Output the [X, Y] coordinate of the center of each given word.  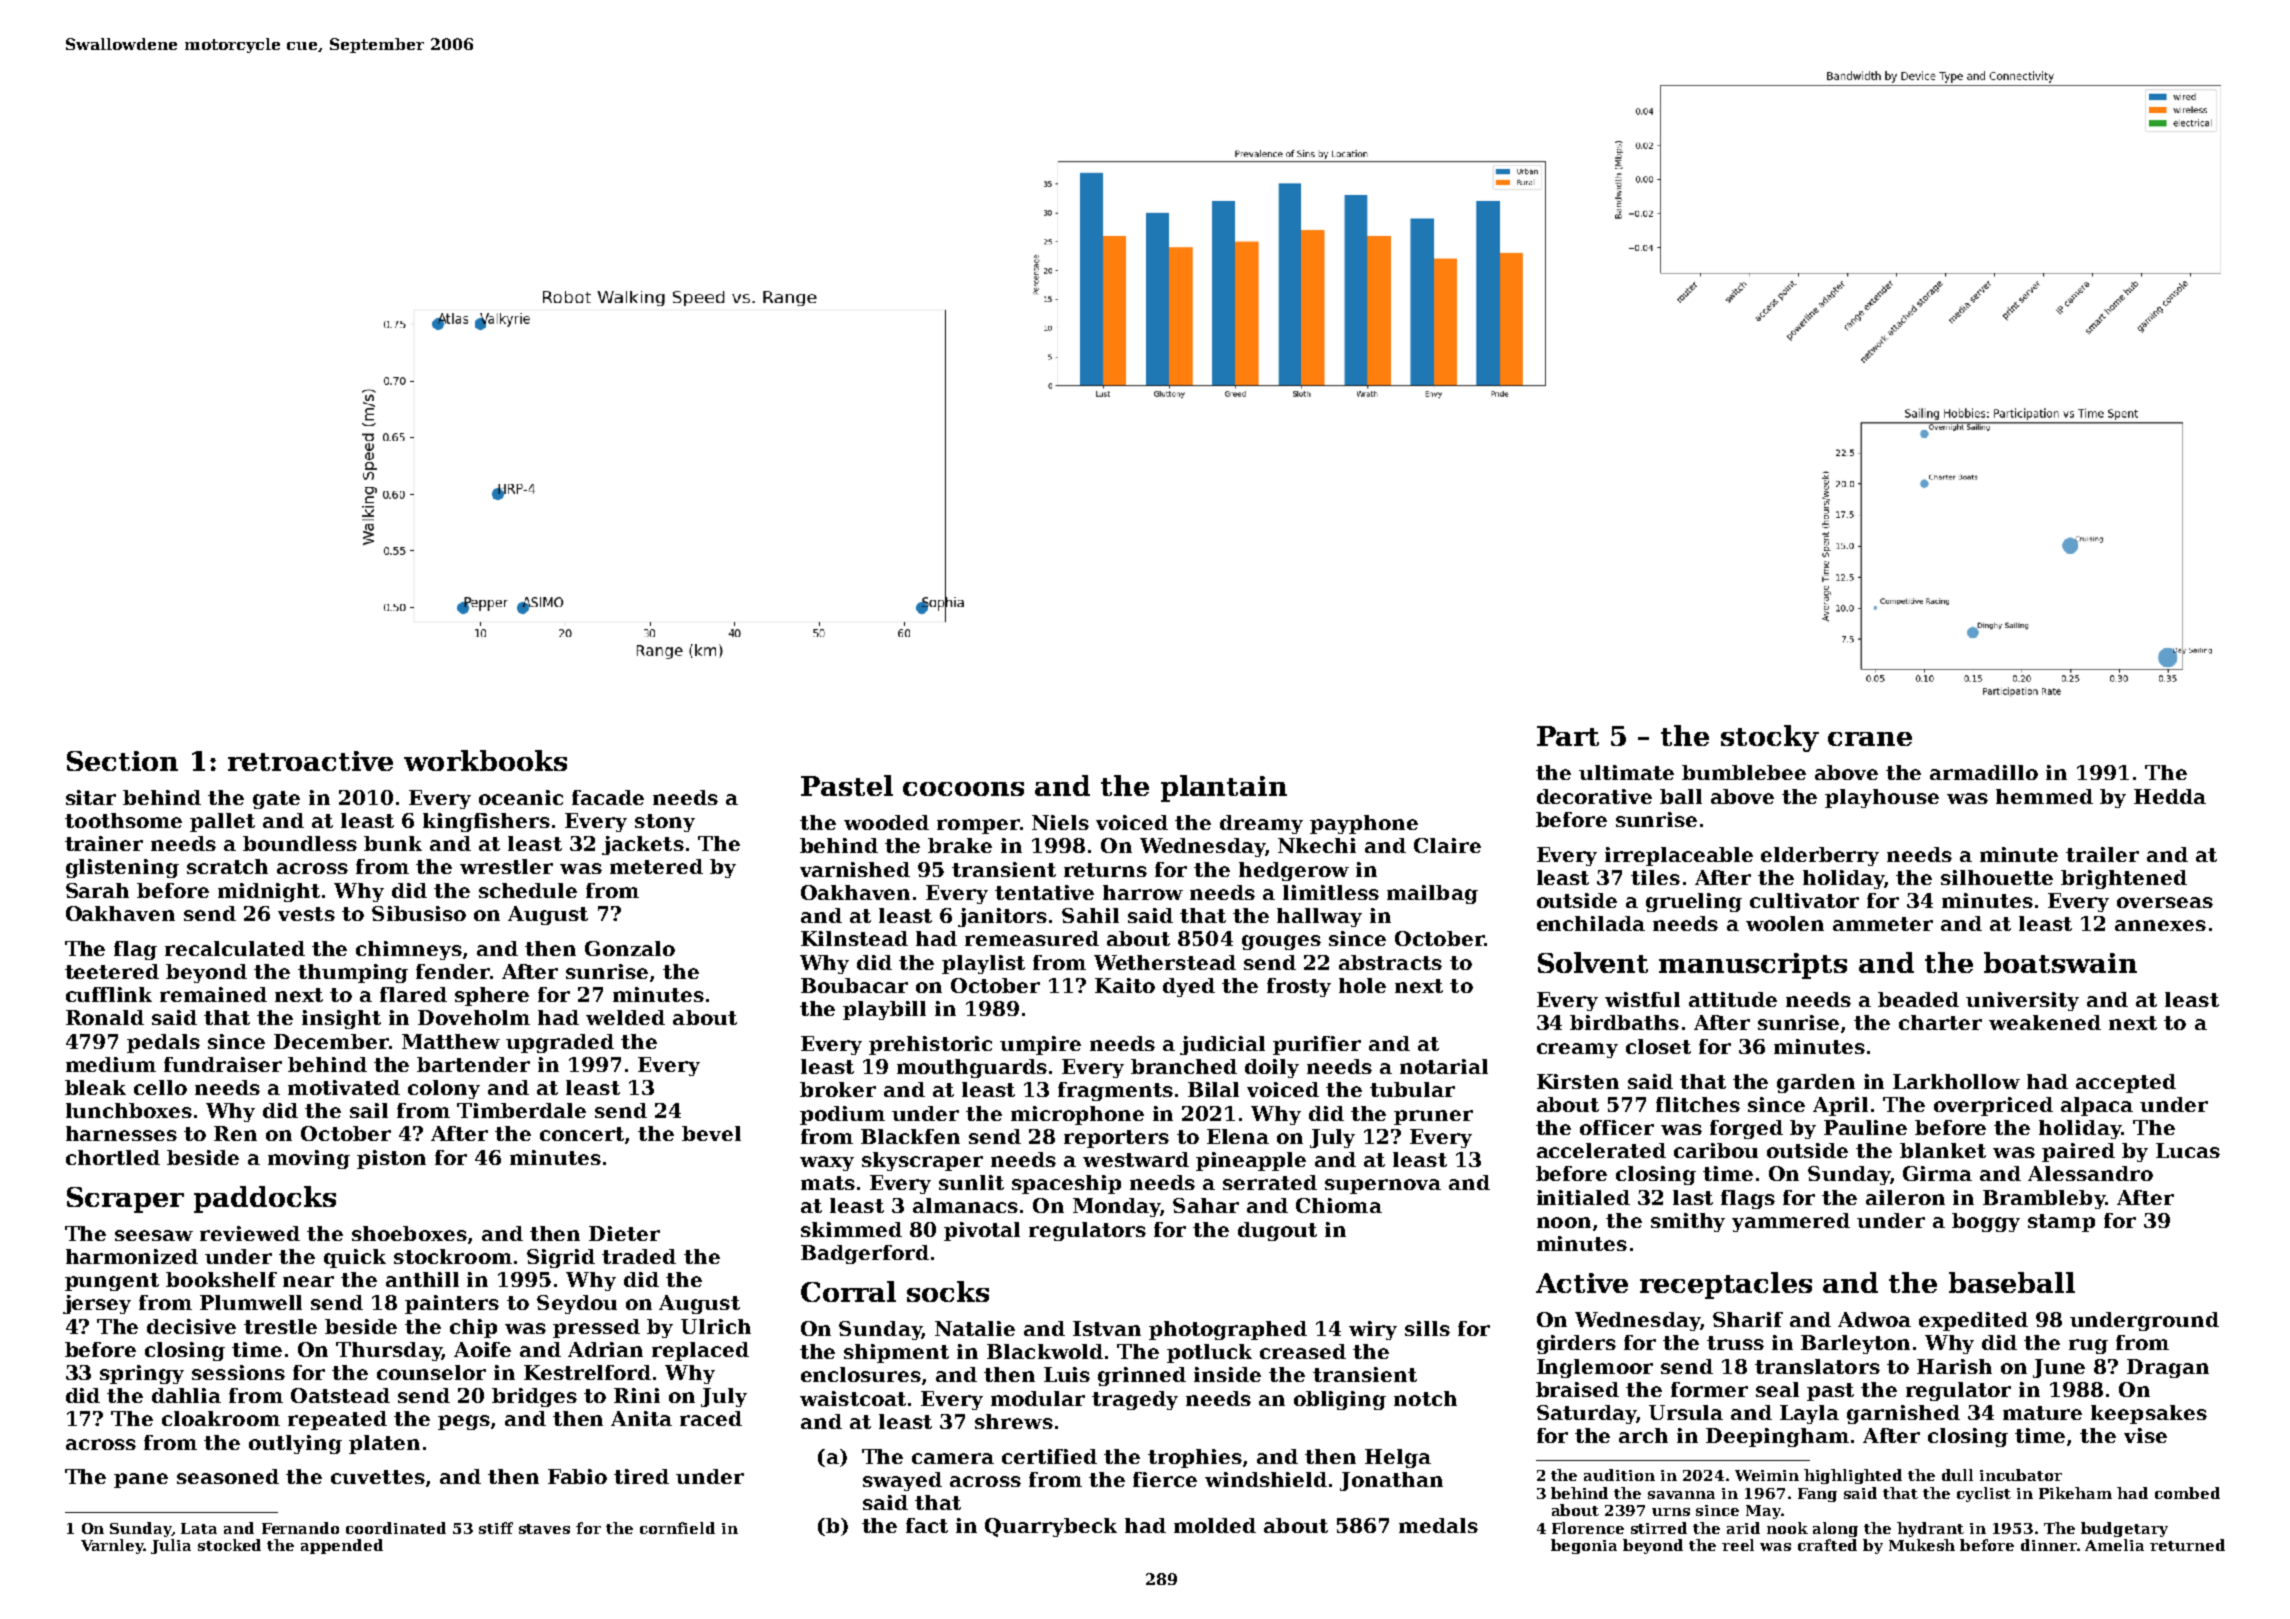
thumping [353, 973]
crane [1870, 739]
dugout [1277, 1231]
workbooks [485, 760]
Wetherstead [1165, 962]
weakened [2045, 1022]
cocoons [963, 789]
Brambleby [2044, 1199]
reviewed [250, 1233]
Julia [171, 1546]
